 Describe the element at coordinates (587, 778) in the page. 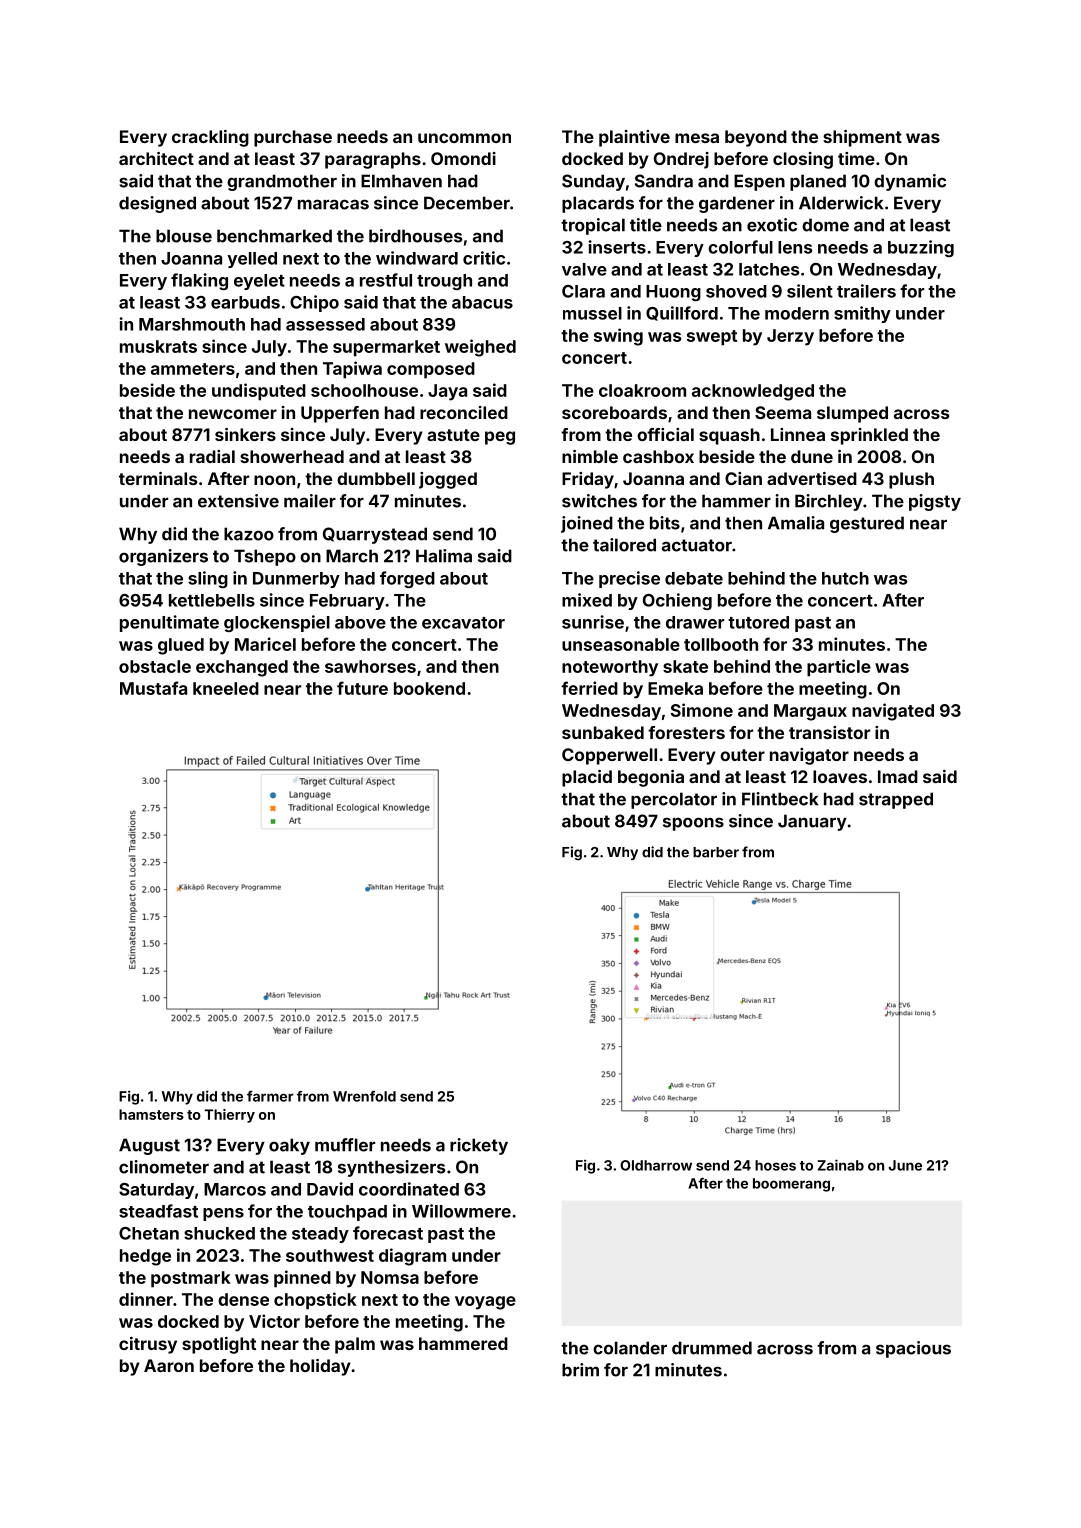

I see `placid` at that location.
